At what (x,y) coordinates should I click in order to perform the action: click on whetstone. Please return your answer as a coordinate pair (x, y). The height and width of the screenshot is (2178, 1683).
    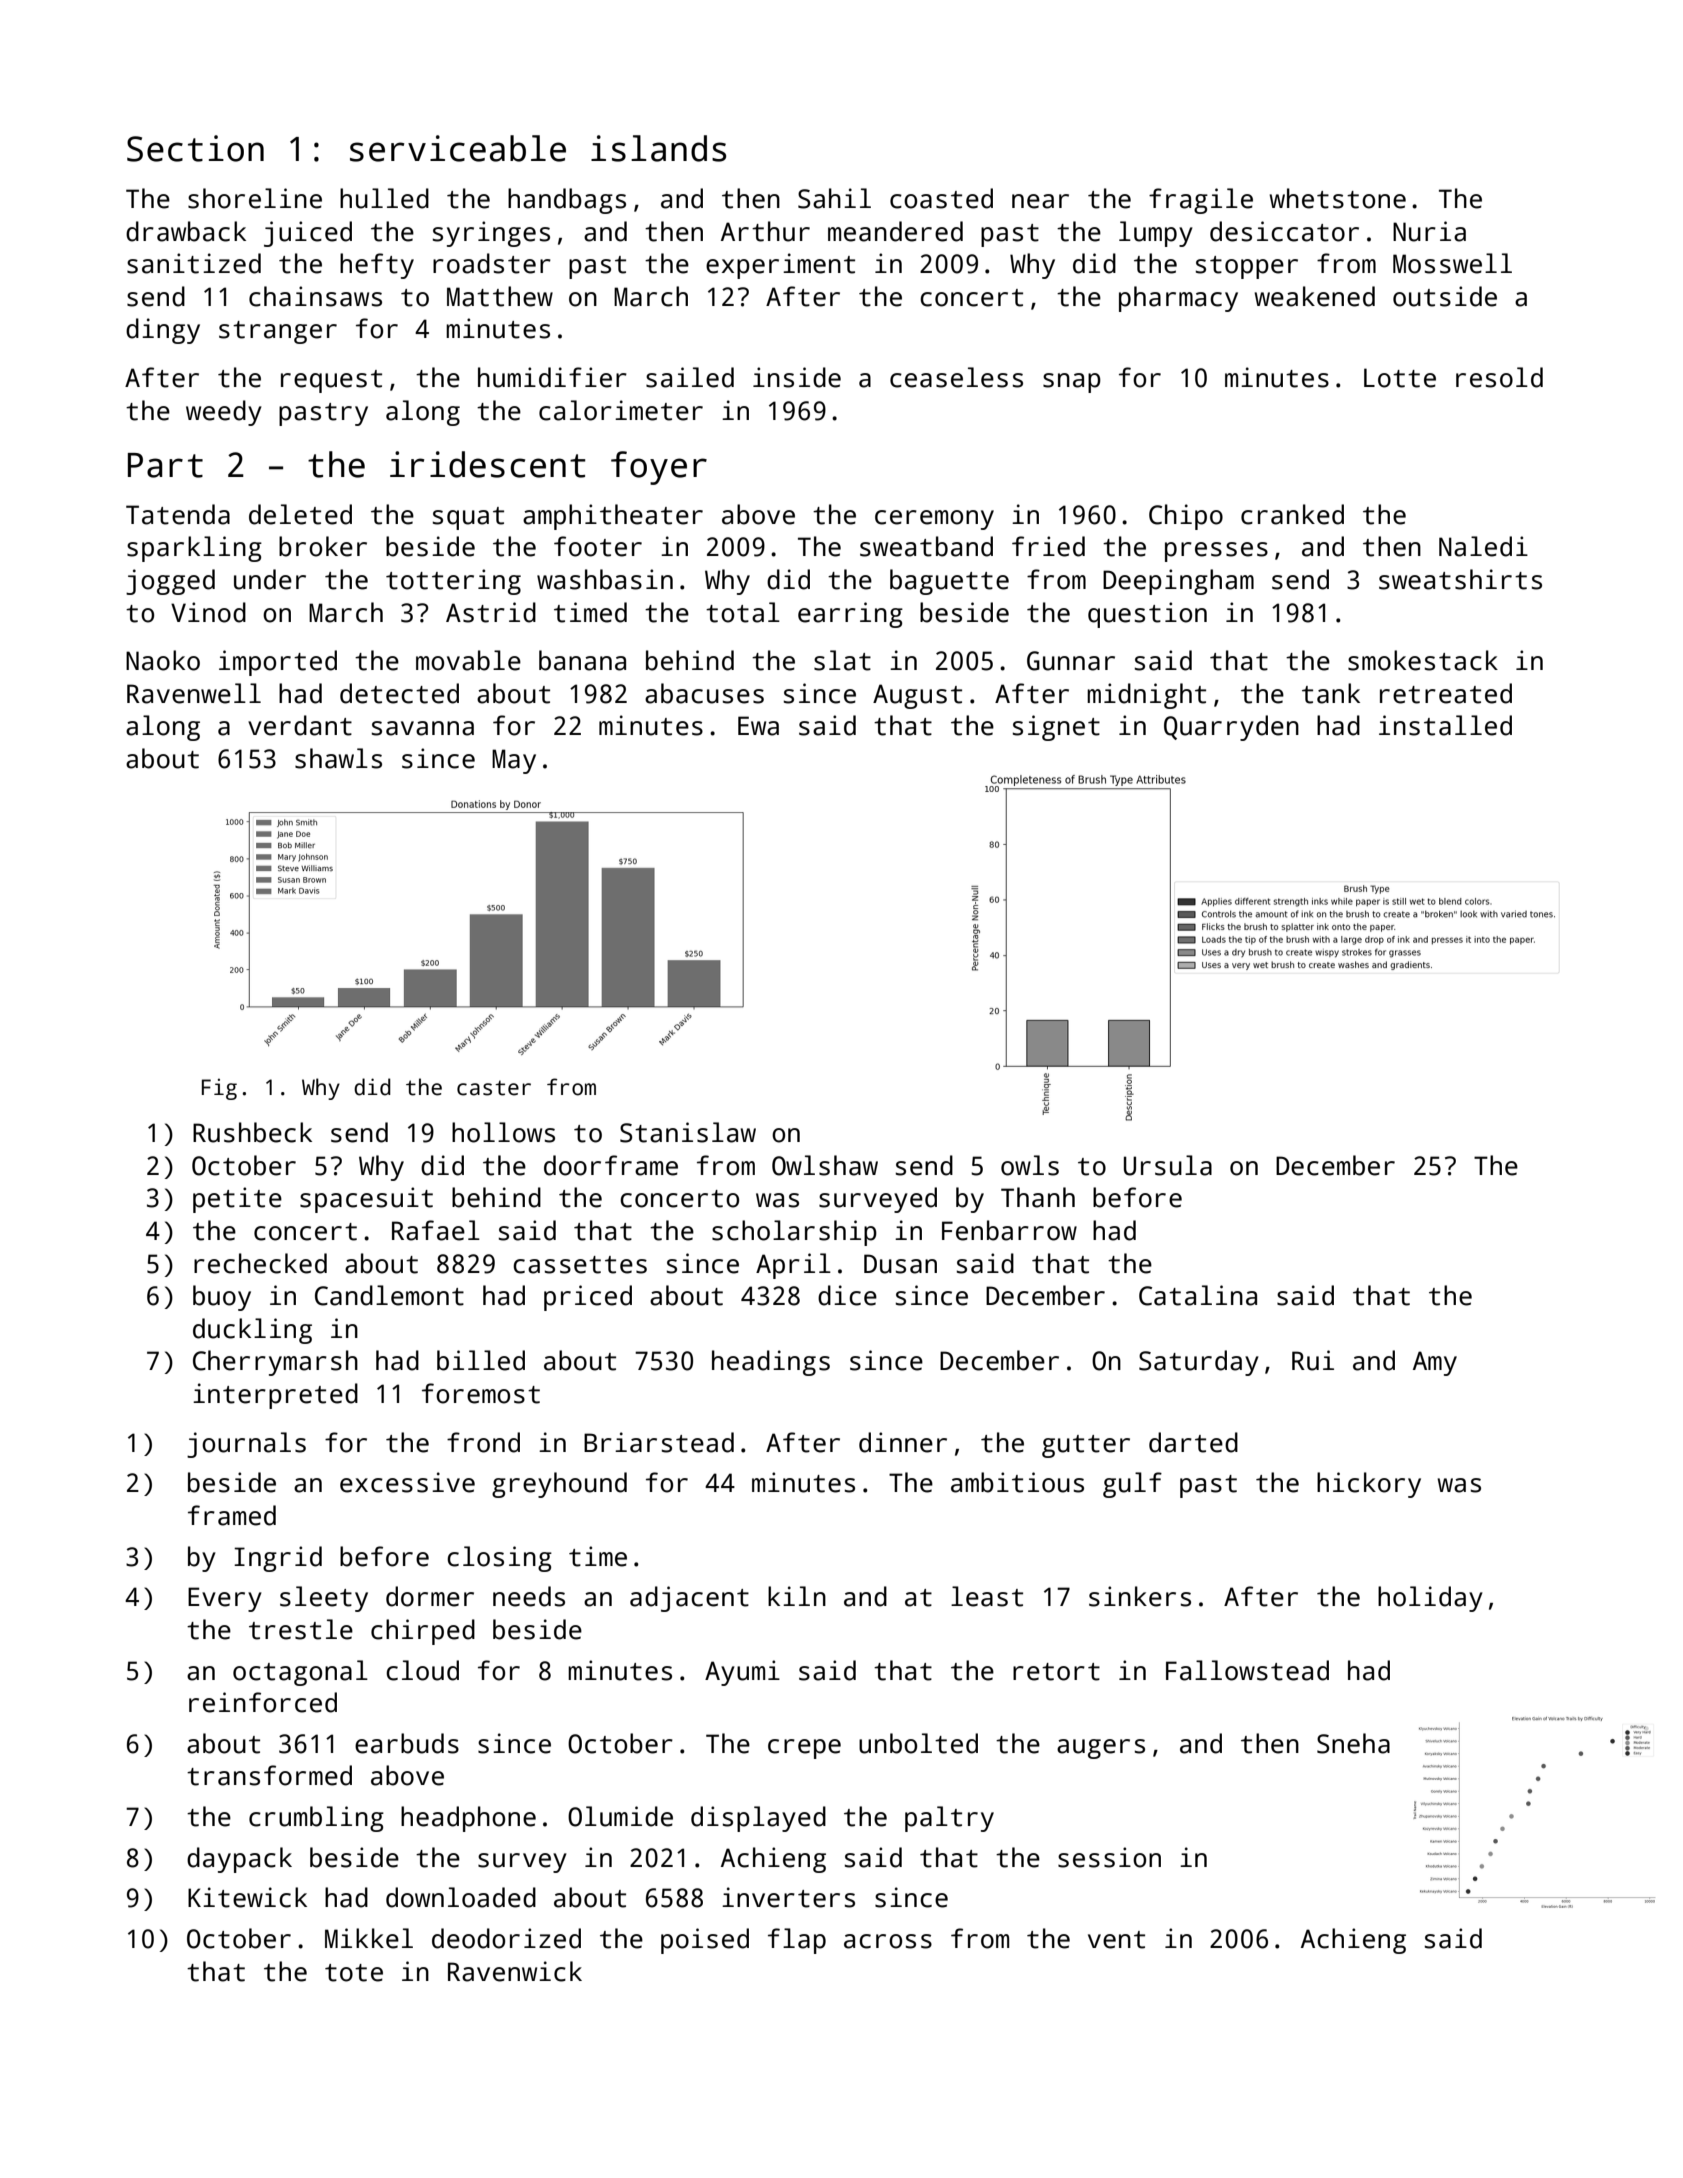
    Looking at the image, I should click on (1337, 198).
